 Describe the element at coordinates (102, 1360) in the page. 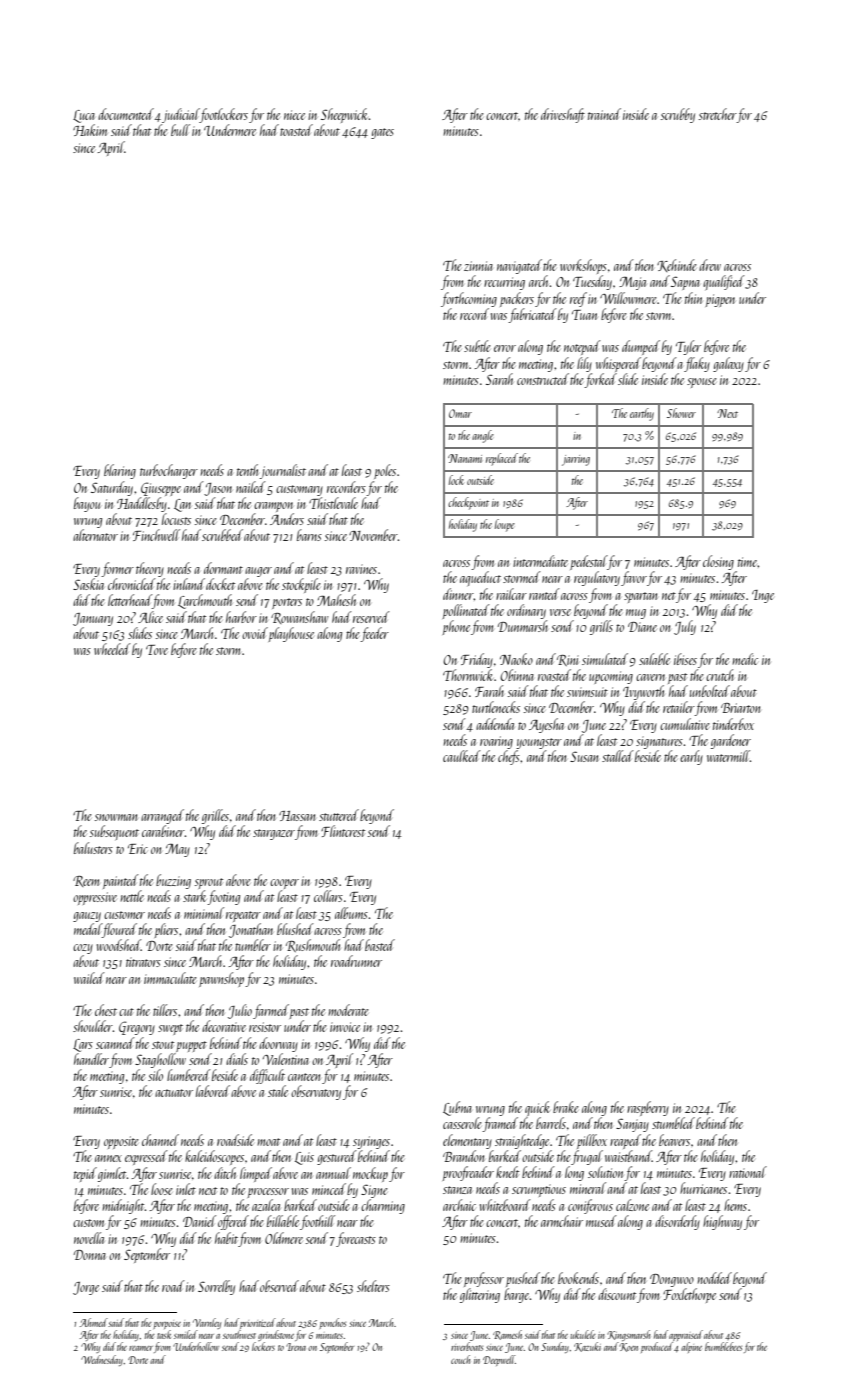

I see `Wednesday` at that location.
